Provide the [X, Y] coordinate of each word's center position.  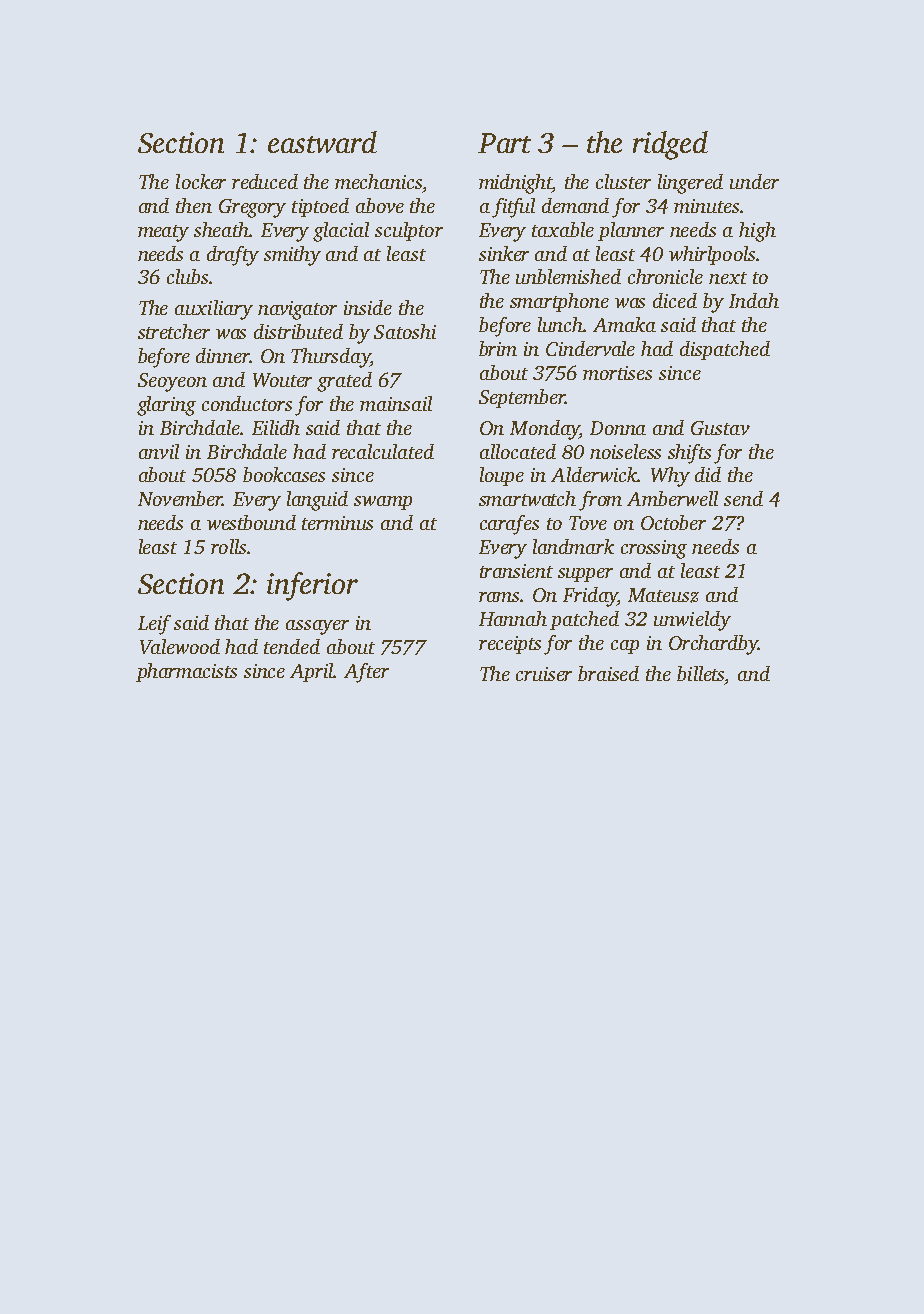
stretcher [174, 331]
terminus [337, 523]
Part [504, 143]
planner [631, 231]
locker [201, 181]
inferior [312, 586]
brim [498, 348]
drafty [233, 256]
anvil [159, 451]
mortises [617, 373]
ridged [670, 145]
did [708, 474]
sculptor [409, 231]
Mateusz [663, 595]
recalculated [383, 451]
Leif [154, 625]
